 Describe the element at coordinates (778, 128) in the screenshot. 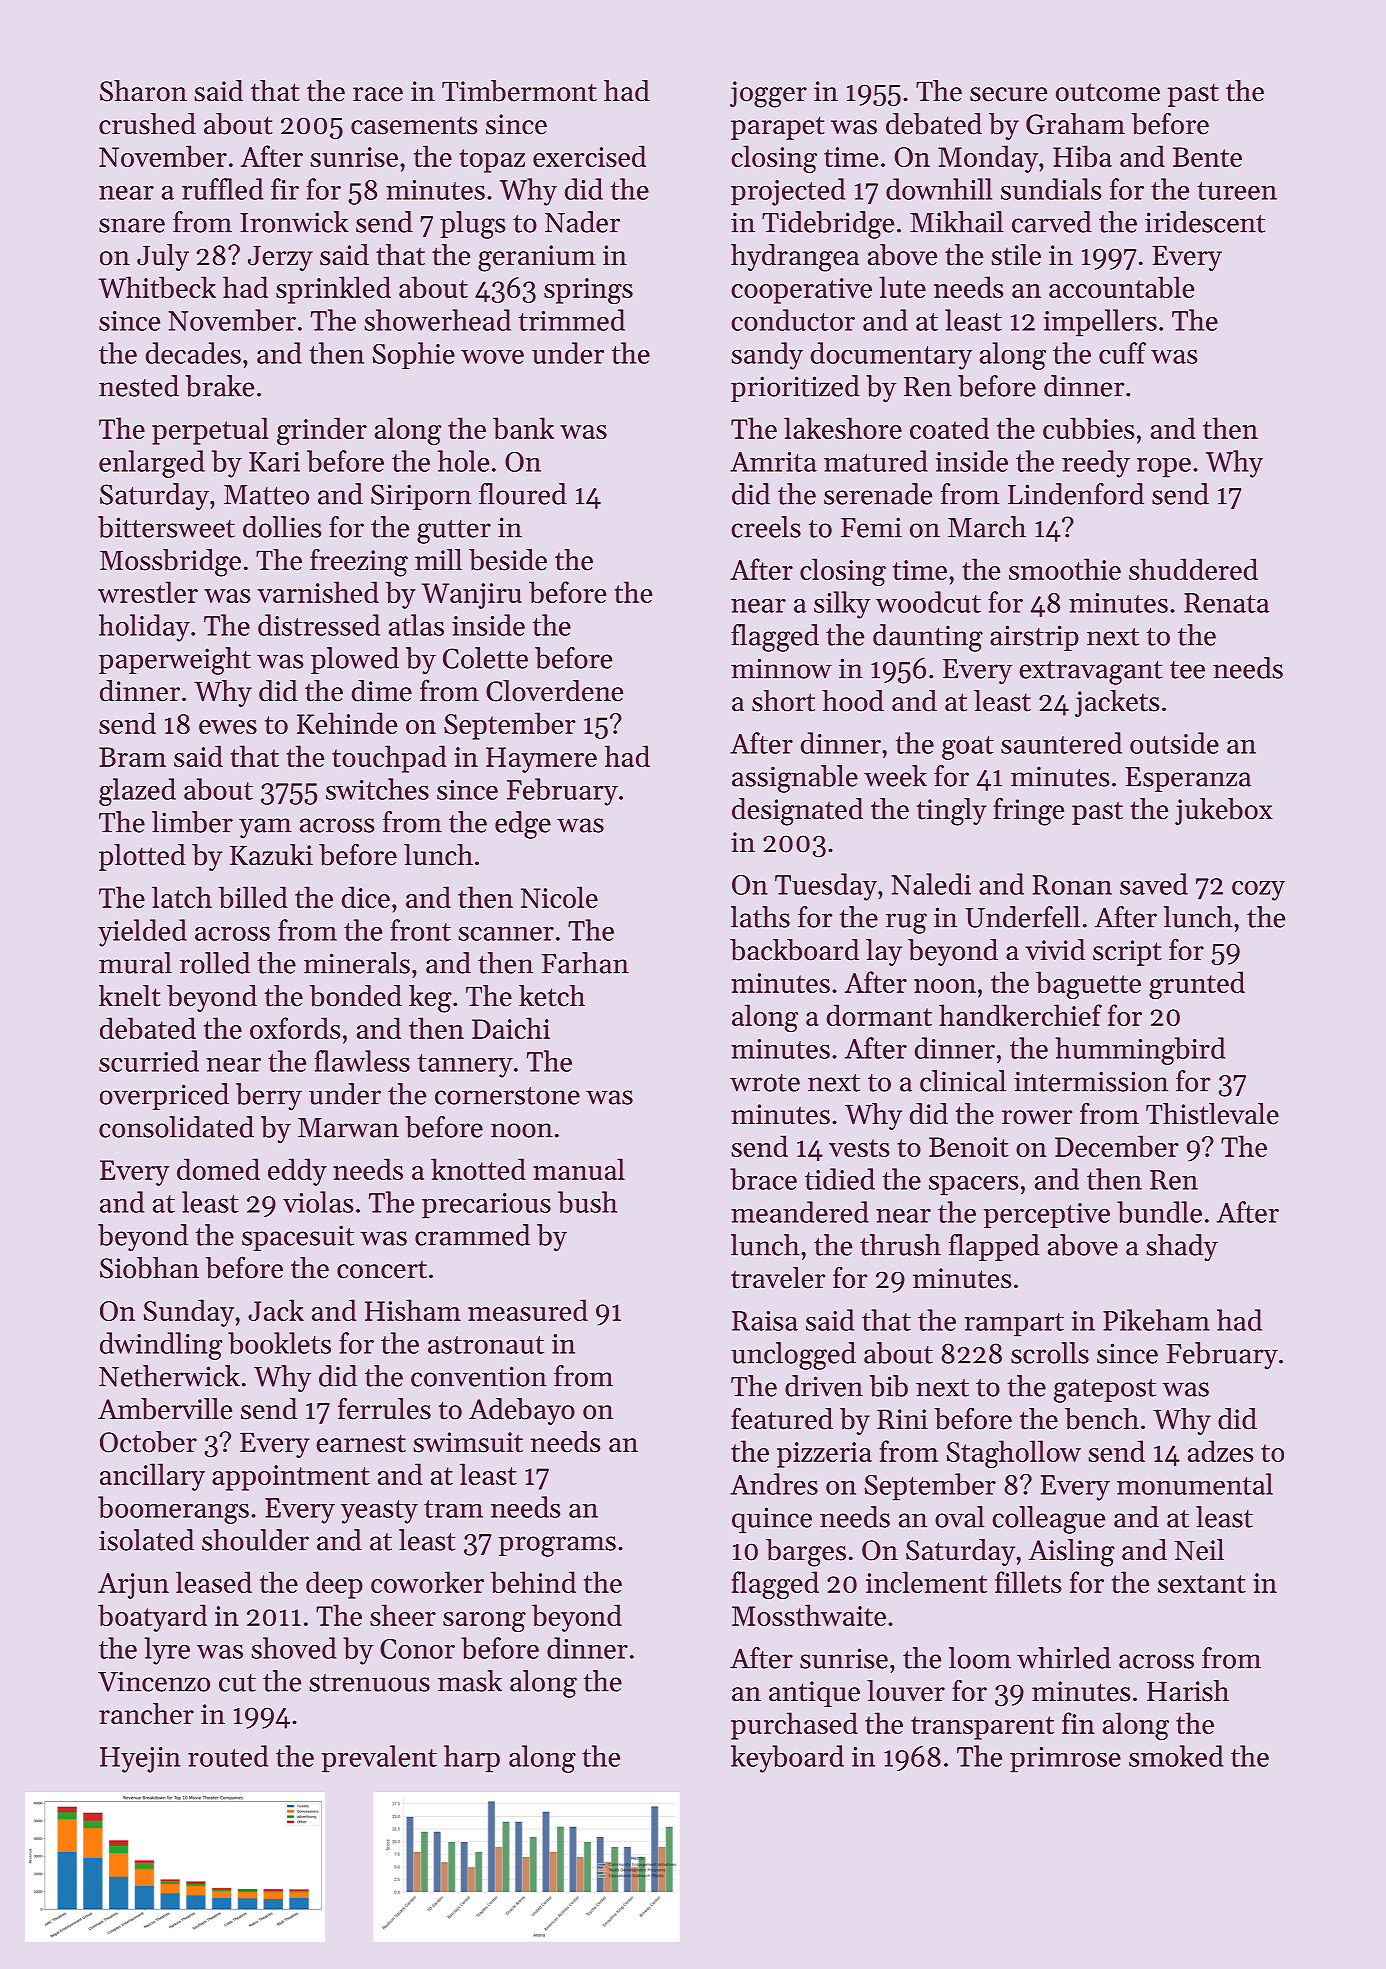

I see `parapet` at that location.
